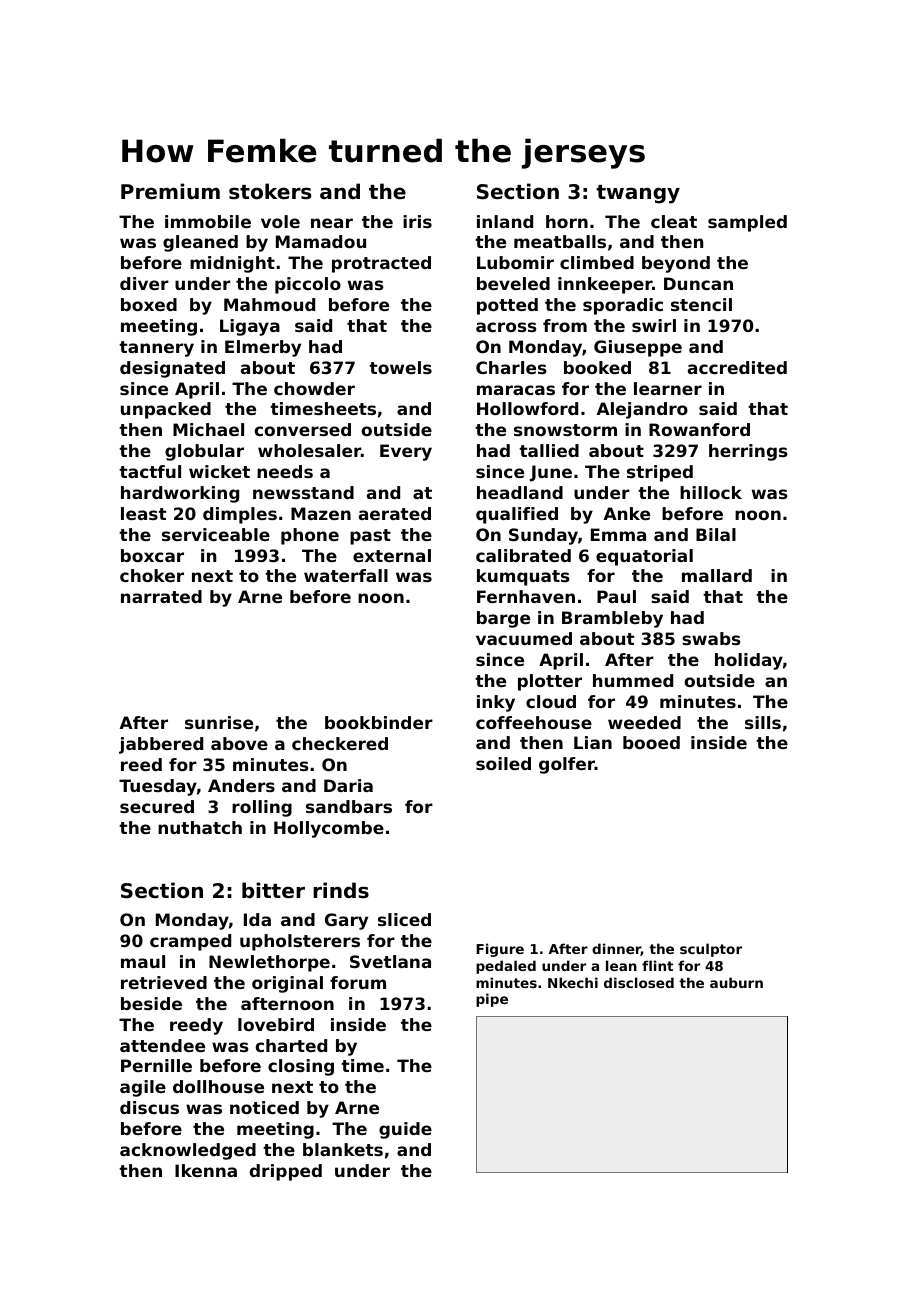 The image size is (908, 1316). What do you see at coordinates (400, 367) in the document?
I see `towels` at bounding box center [400, 367].
